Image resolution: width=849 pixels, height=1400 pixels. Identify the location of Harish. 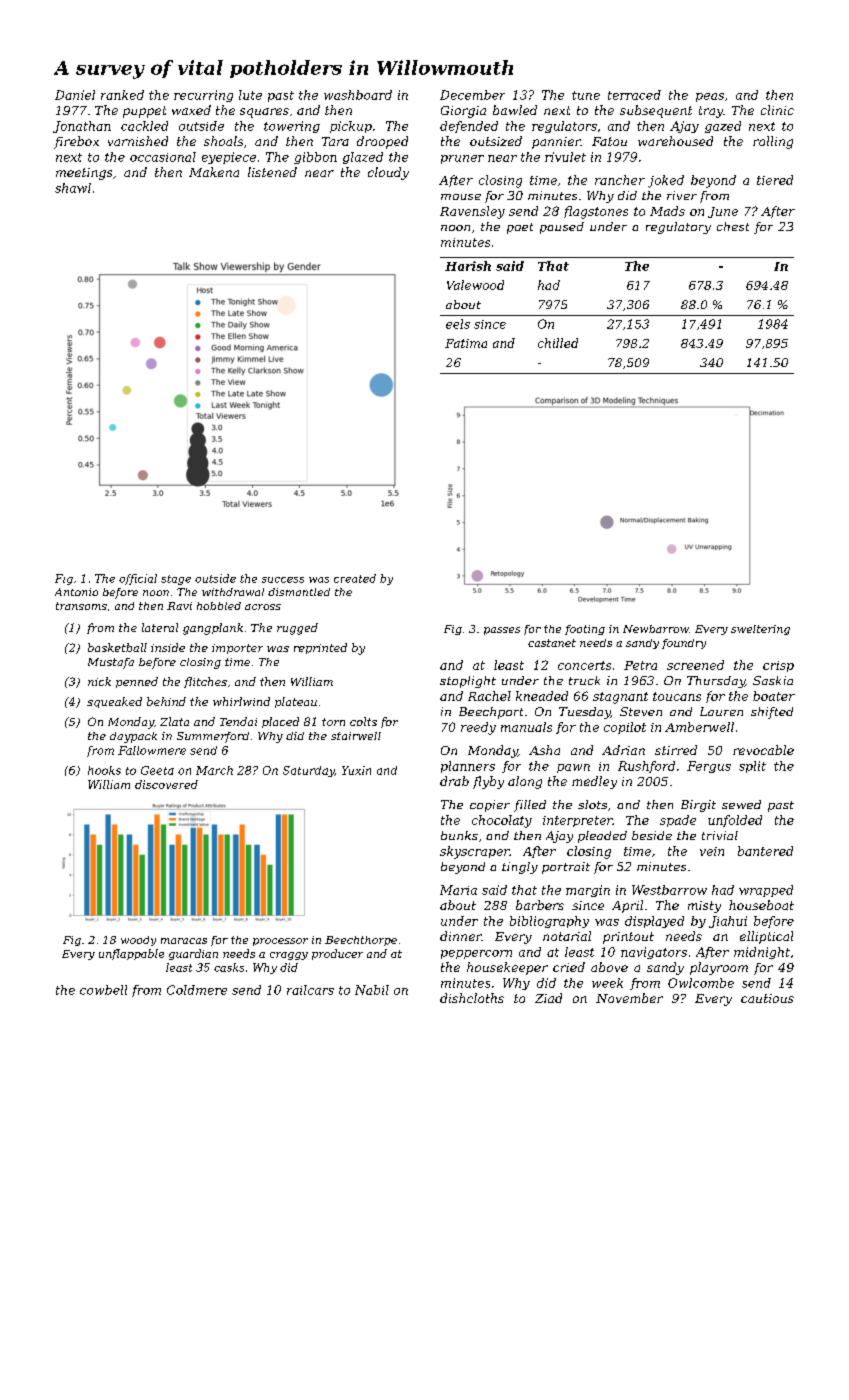
(468, 266).
